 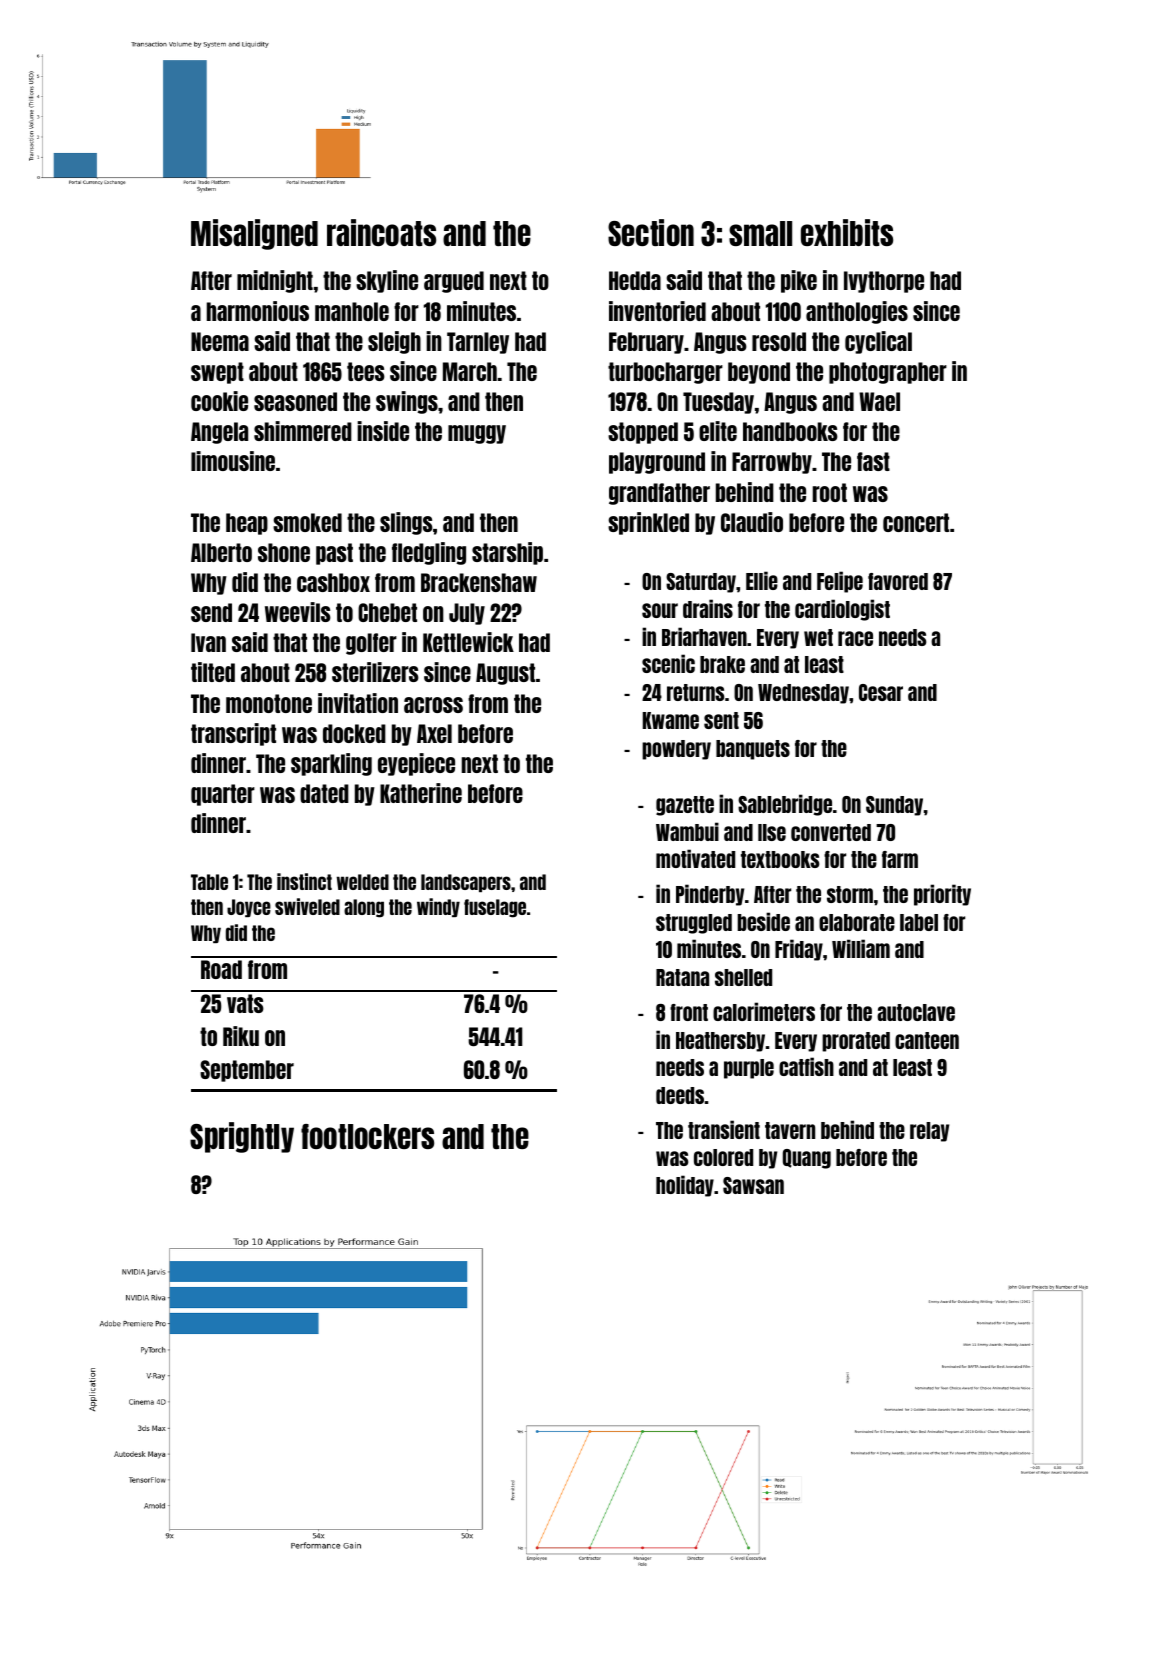 I want to click on starship, so click(x=507, y=553).
